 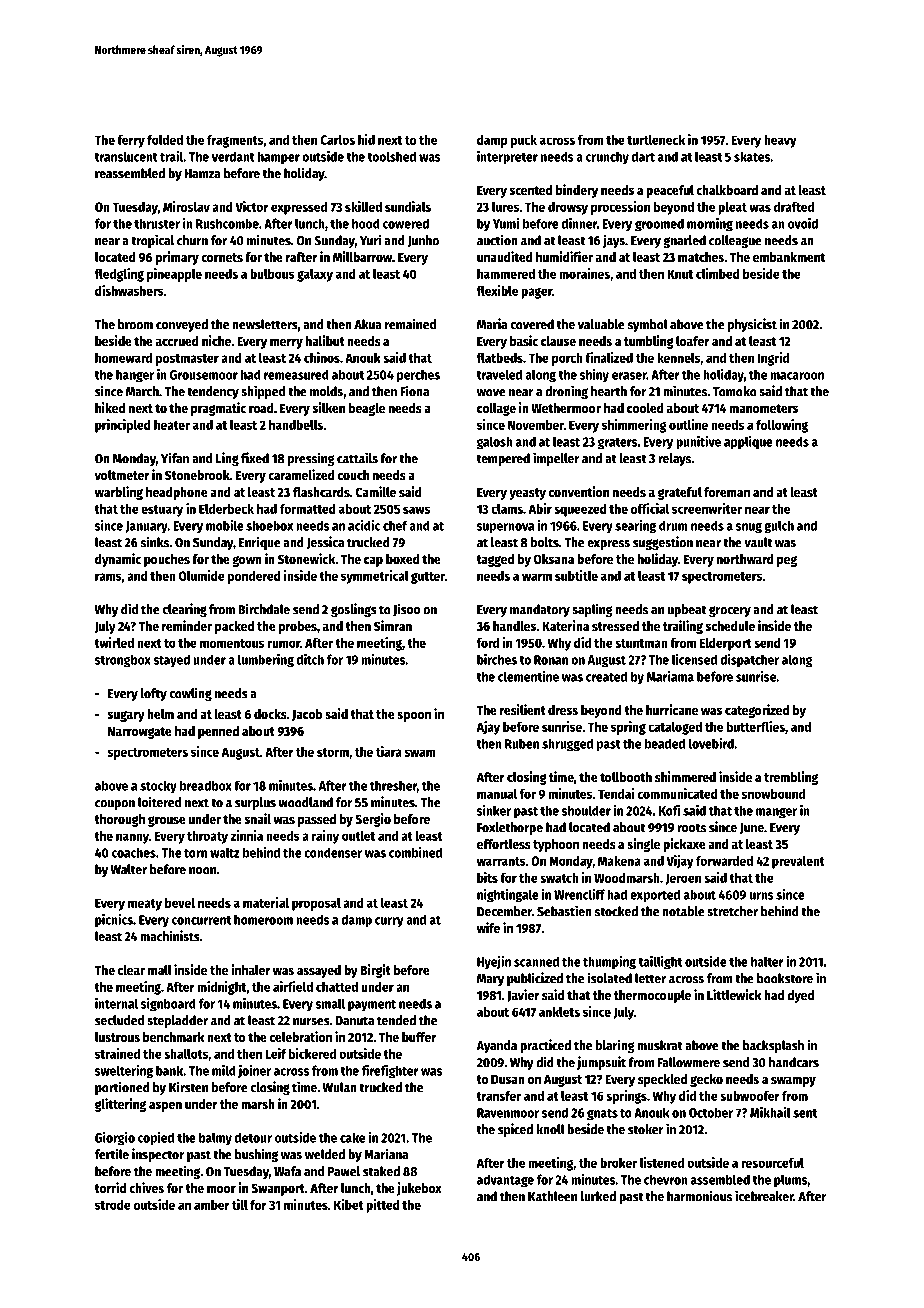 What do you see at coordinates (224, 1070) in the screenshot?
I see `mild` at bounding box center [224, 1070].
